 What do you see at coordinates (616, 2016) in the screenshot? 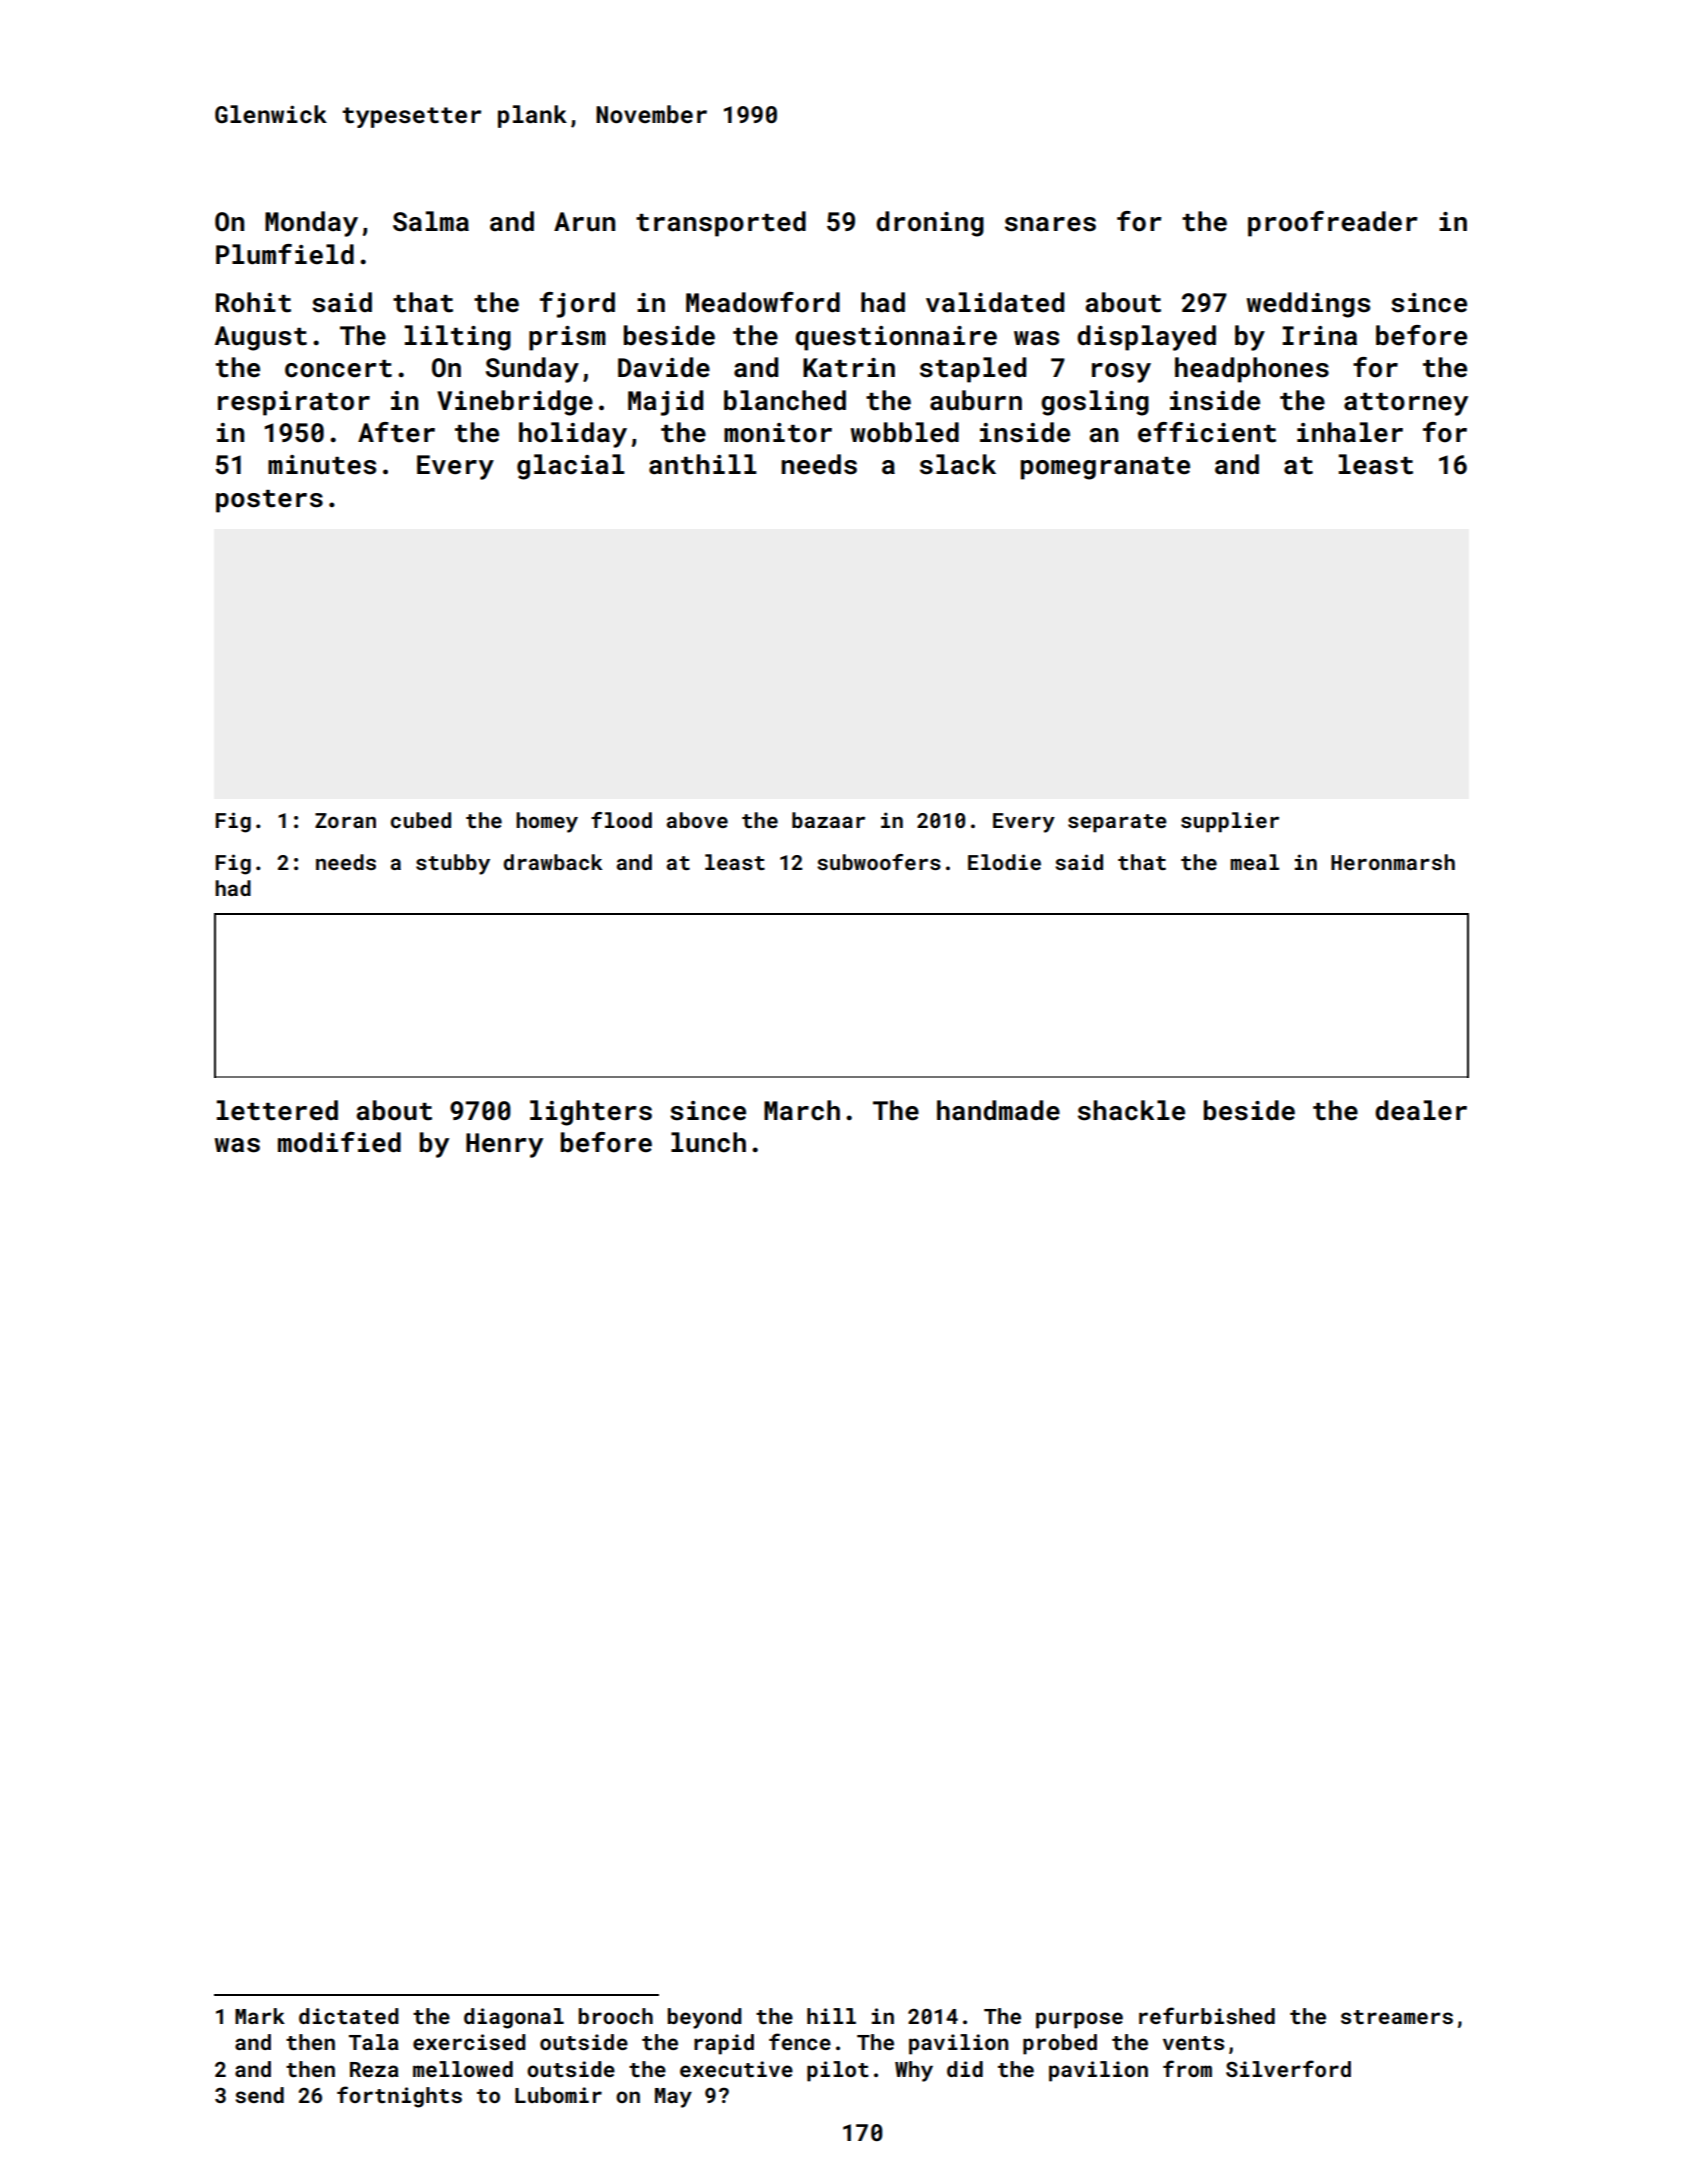
I see `brooch` at bounding box center [616, 2016].
